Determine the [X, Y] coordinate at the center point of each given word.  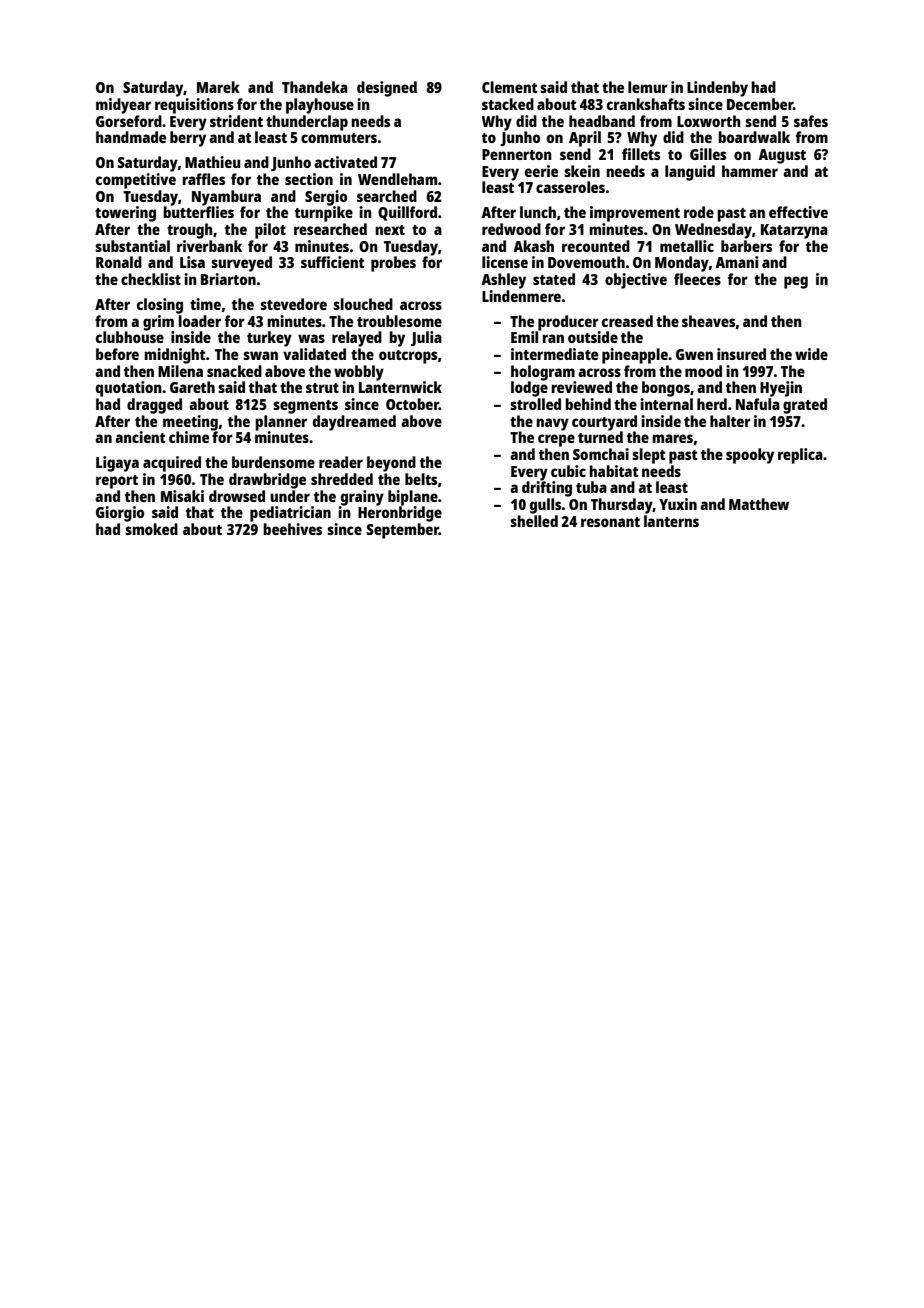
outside [593, 337]
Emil [524, 337]
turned [600, 437]
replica [800, 456]
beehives [292, 529]
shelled [534, 521]
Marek [218, 87]
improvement [635, 214]
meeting [190, 423]
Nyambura [226, 198]
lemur [648, 87]
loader [199, 321]
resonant [610, 522]
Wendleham [397, 179]
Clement [510, 87]
